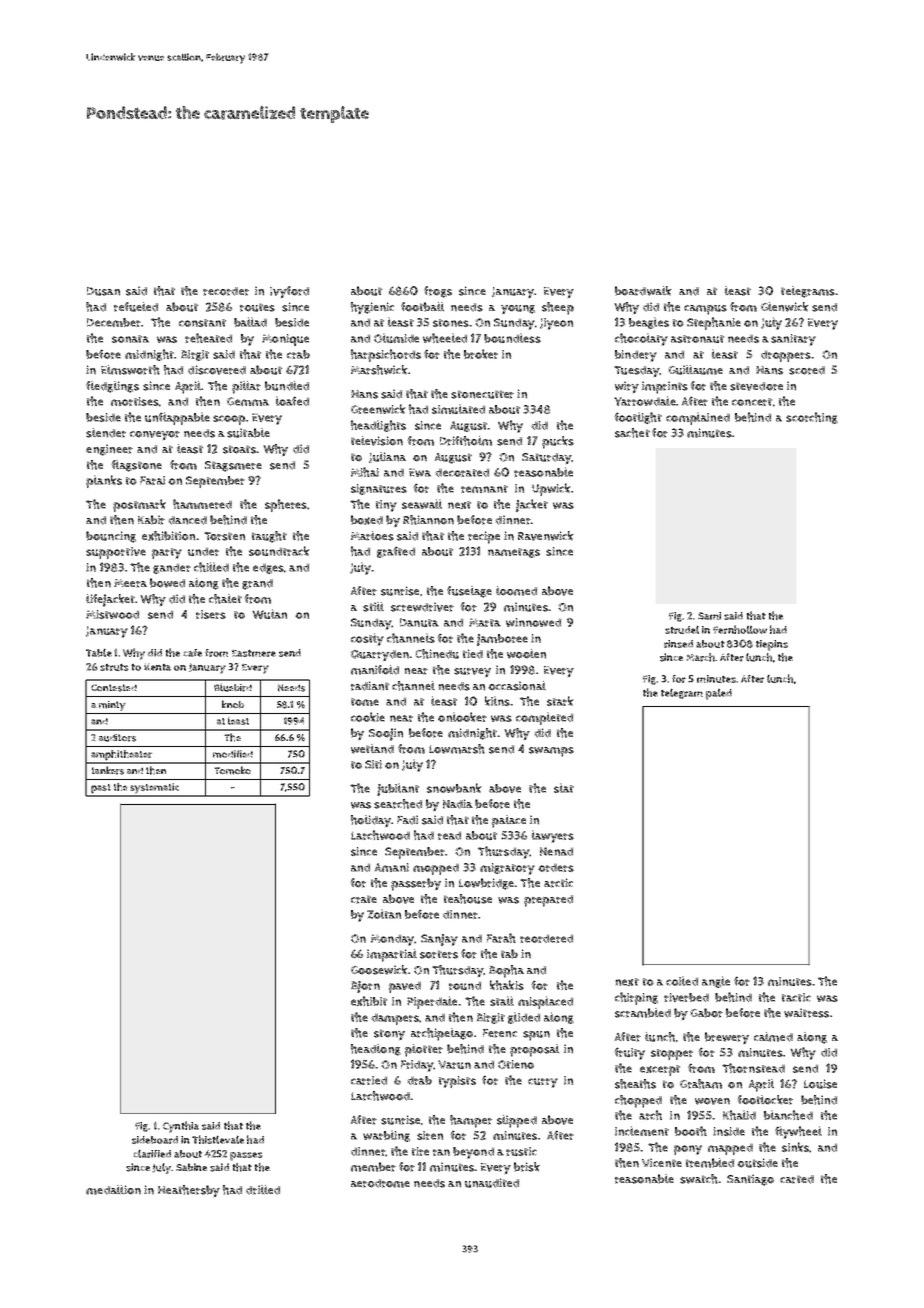  Describe the element at coordinates (709, 616) in the image. I see `Sami` at that location.
